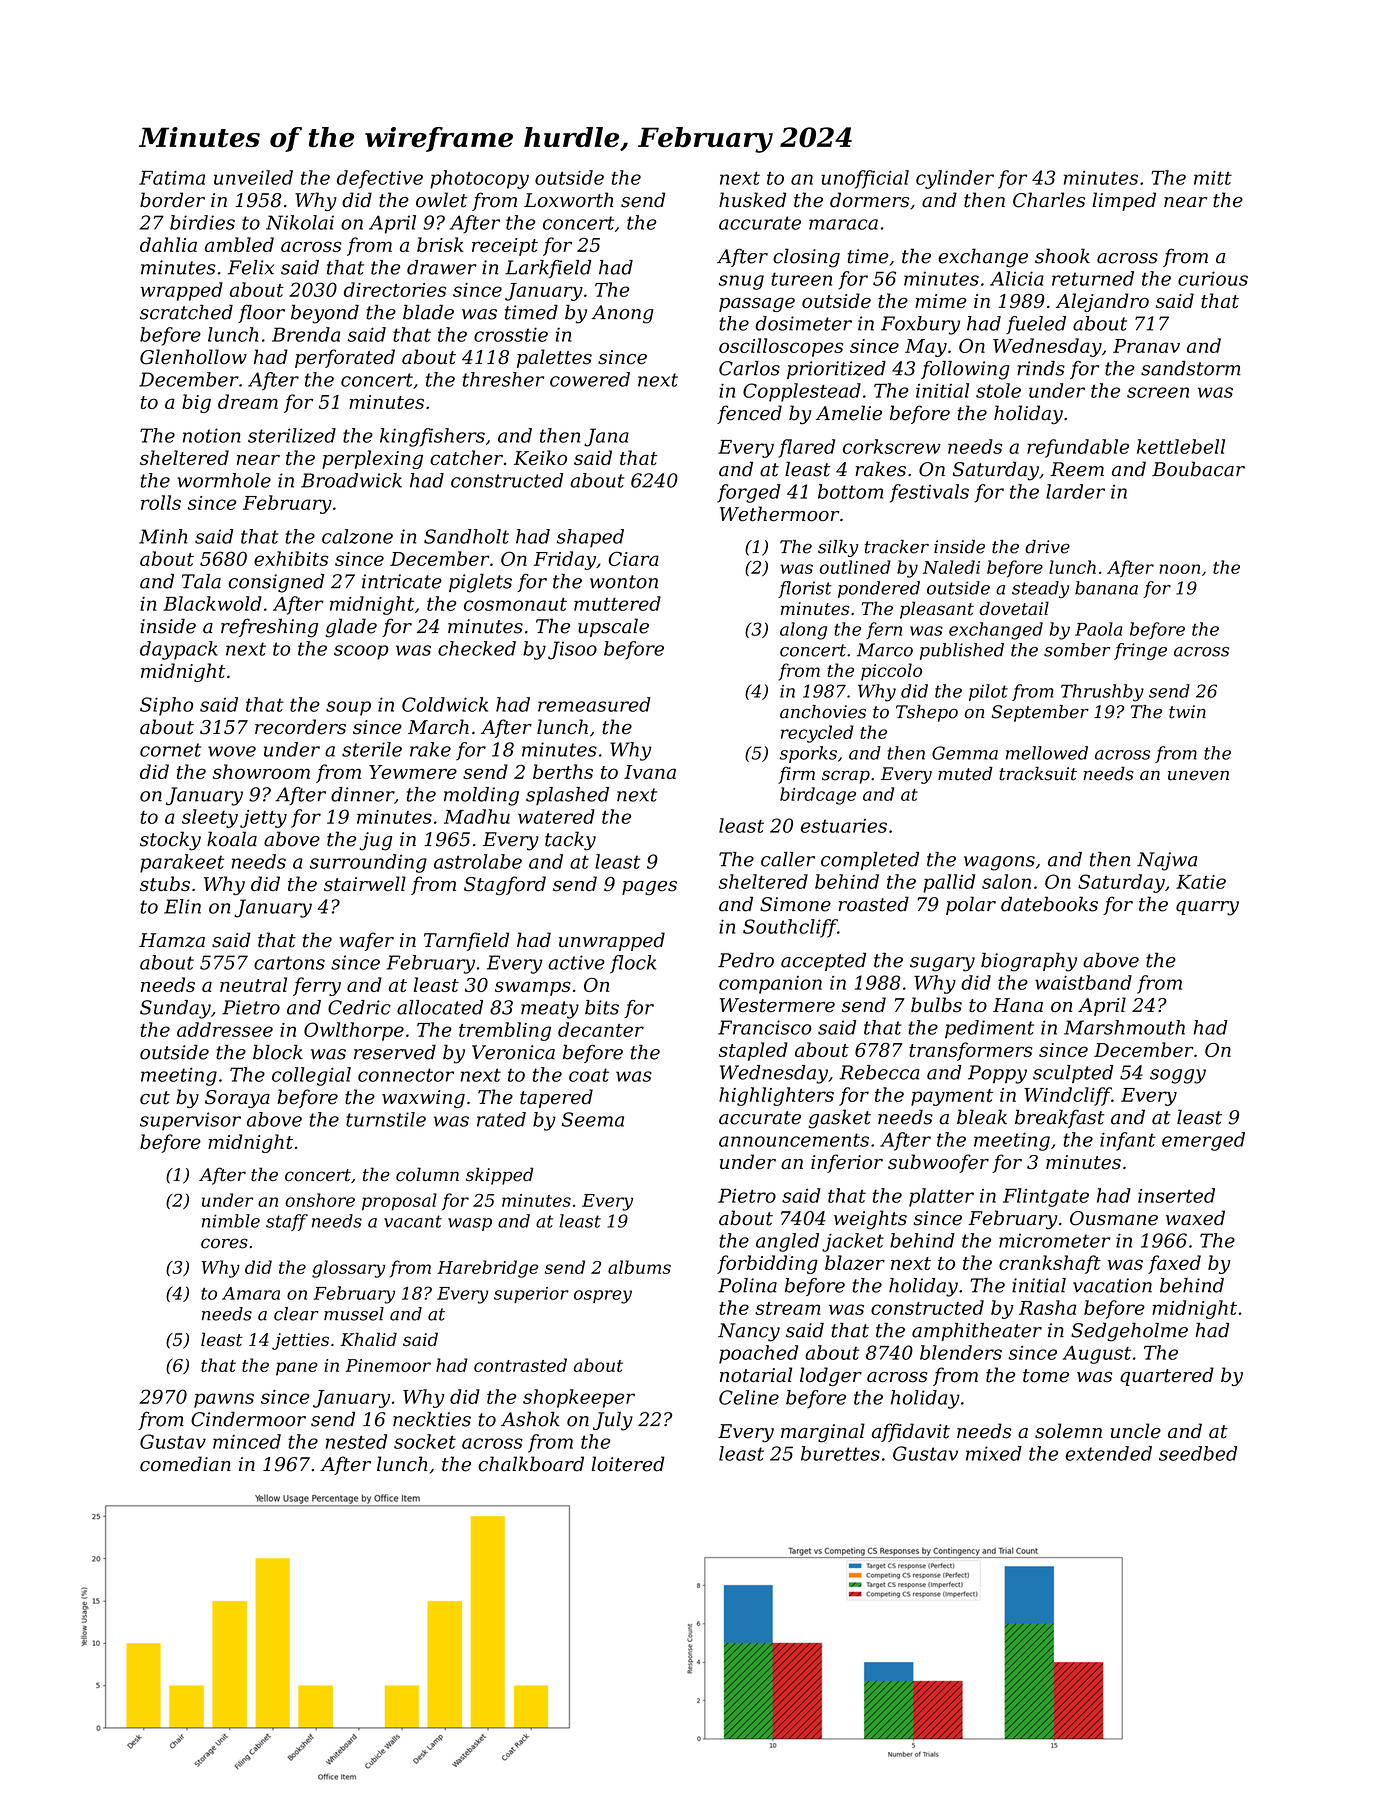  I want to click on decanter, so click(601, 1029).
